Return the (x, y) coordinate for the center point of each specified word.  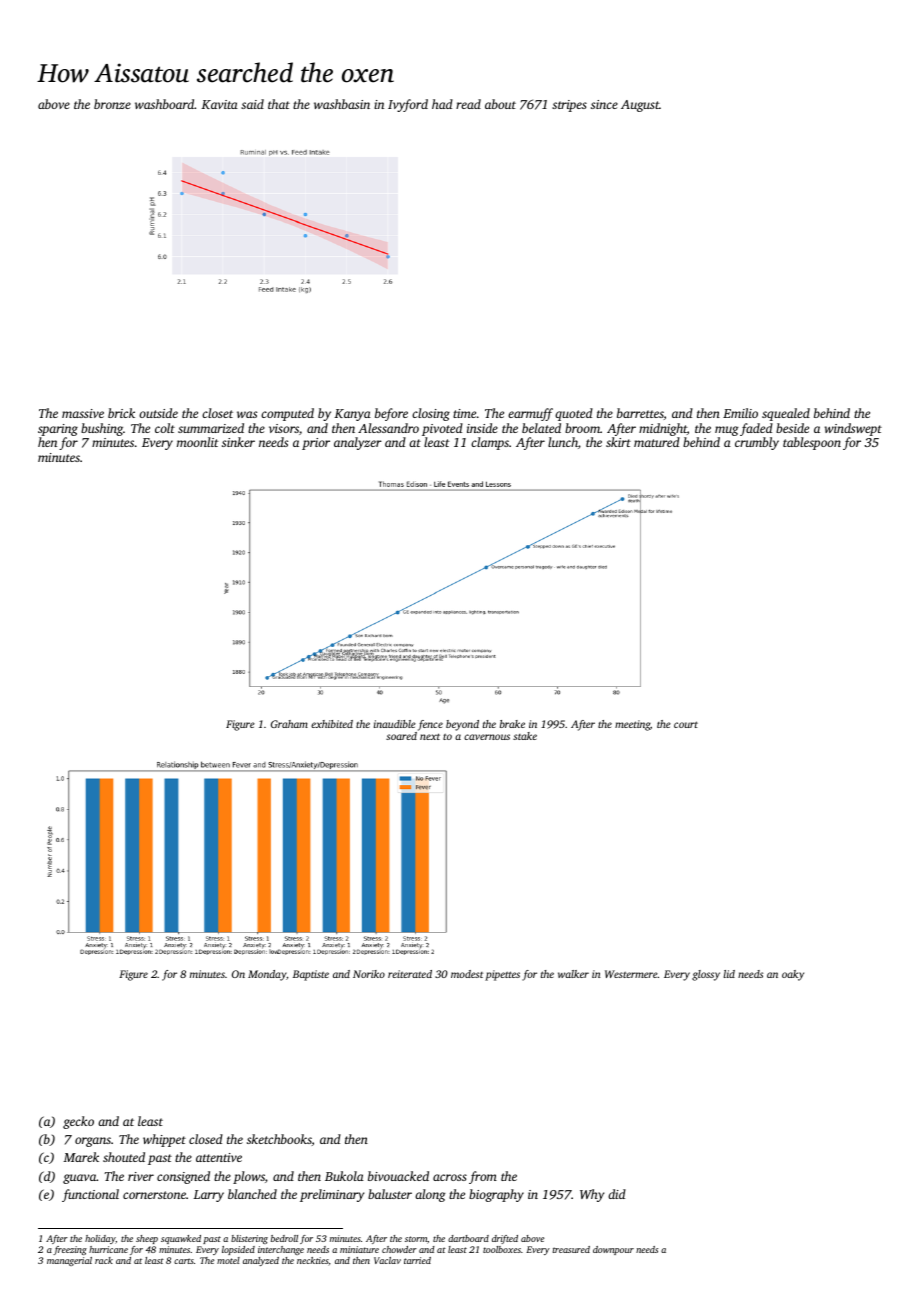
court (686, 724)
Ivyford (408, 105)
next (430, 736)
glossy (706, 975)
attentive (219, 1157)
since (604, 104)
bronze (112, 104)
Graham (289, 724)
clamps (490, 443)
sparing (58, 430)
